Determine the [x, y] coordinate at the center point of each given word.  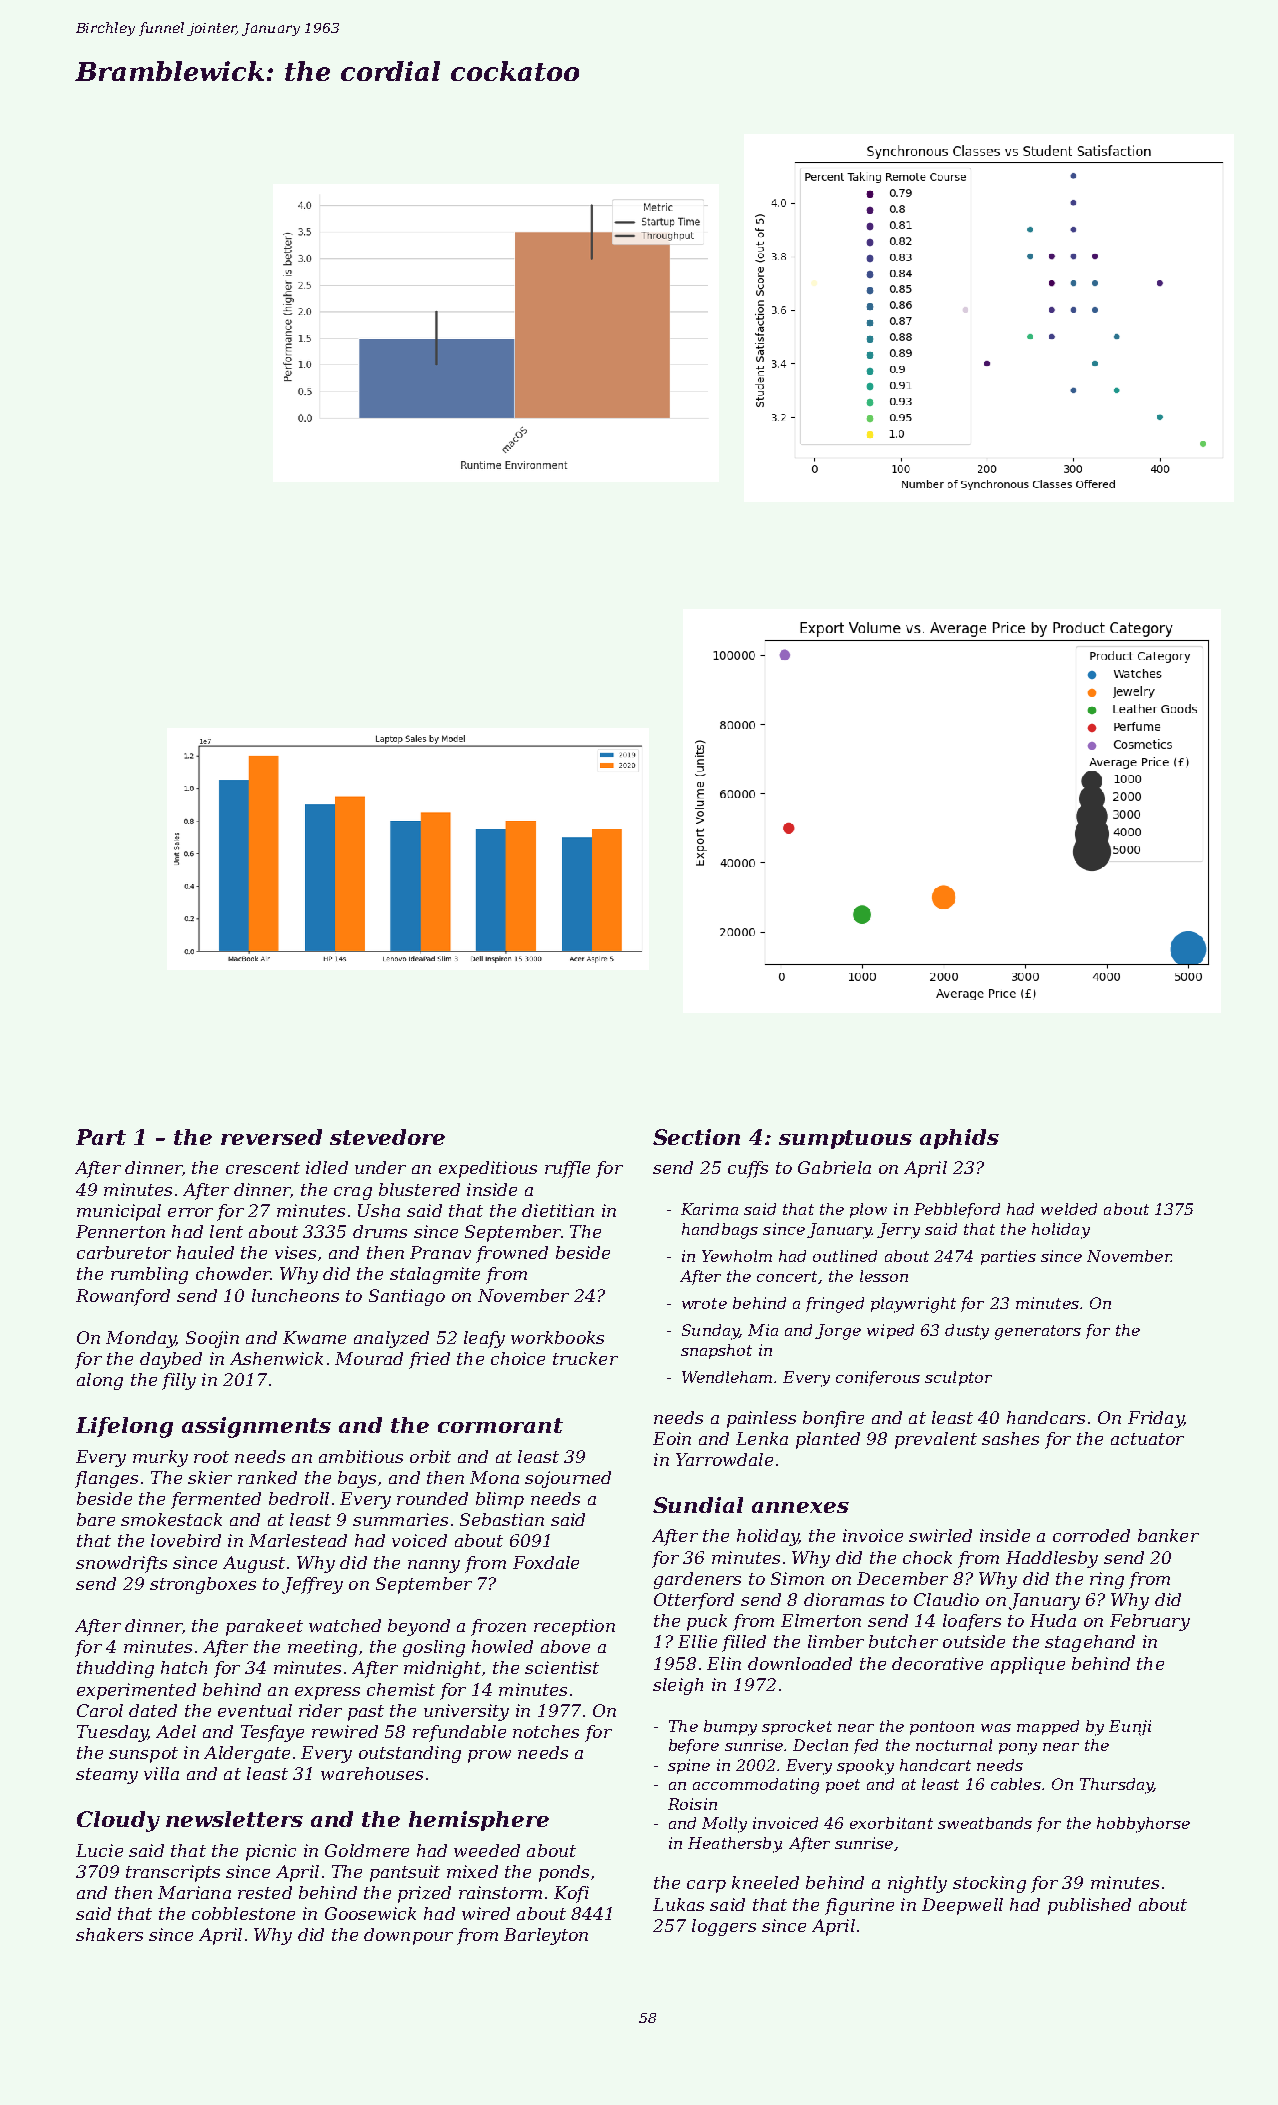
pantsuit [405, 1873]
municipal [119, 1212]
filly [179, 1381]
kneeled [765, 1882]
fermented [216, 1500]
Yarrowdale [724, 1459]
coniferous [878, 1378]
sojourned [568, 1479]
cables [1016, 1784]
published [1089, 1906]
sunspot [143, 1755]
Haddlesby [1052, 1559]
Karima [709, 1209]
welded [1069, 1209]
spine [689, 1766]
